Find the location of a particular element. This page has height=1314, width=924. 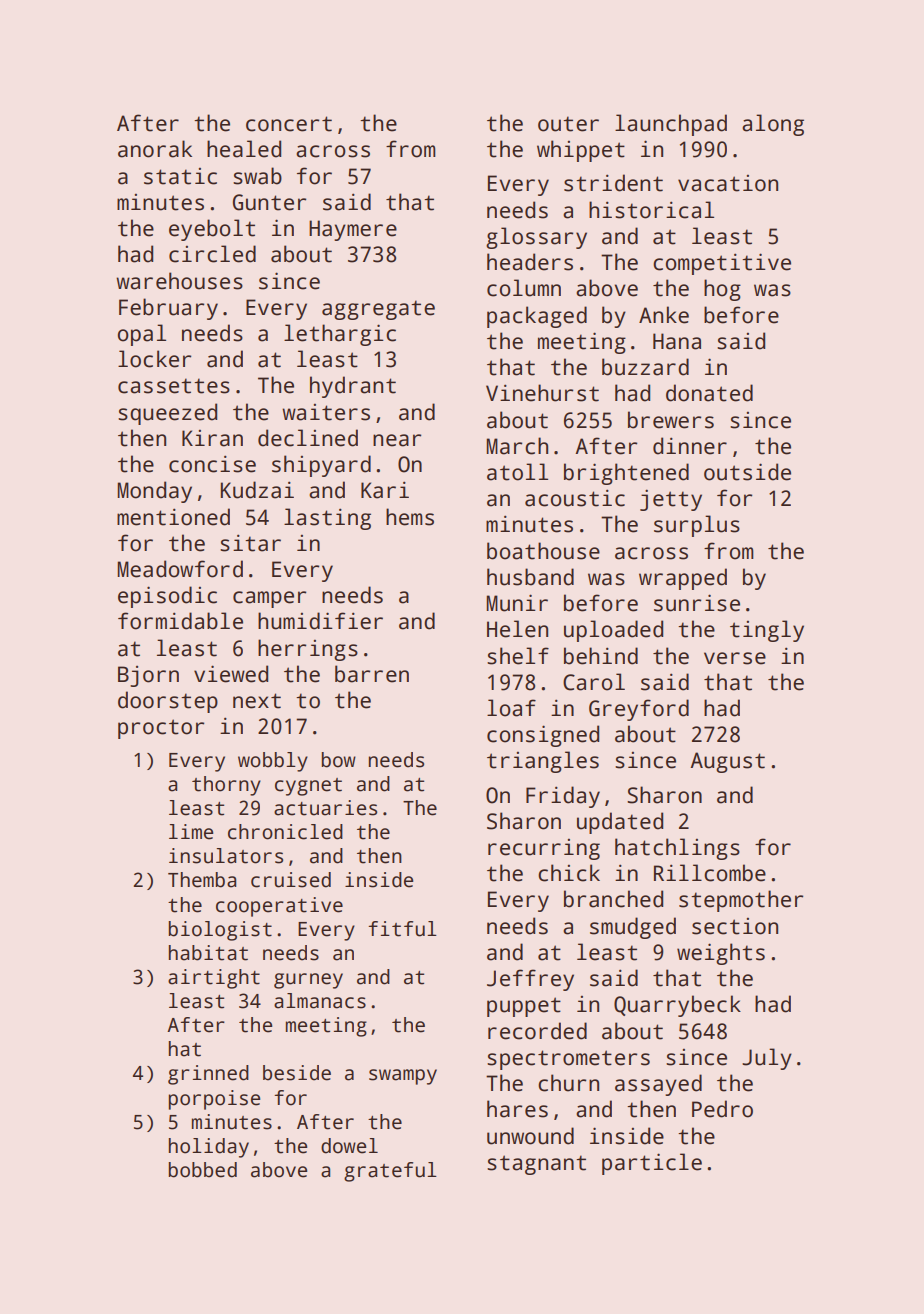

surplus is located at coordinates (697, 526).
